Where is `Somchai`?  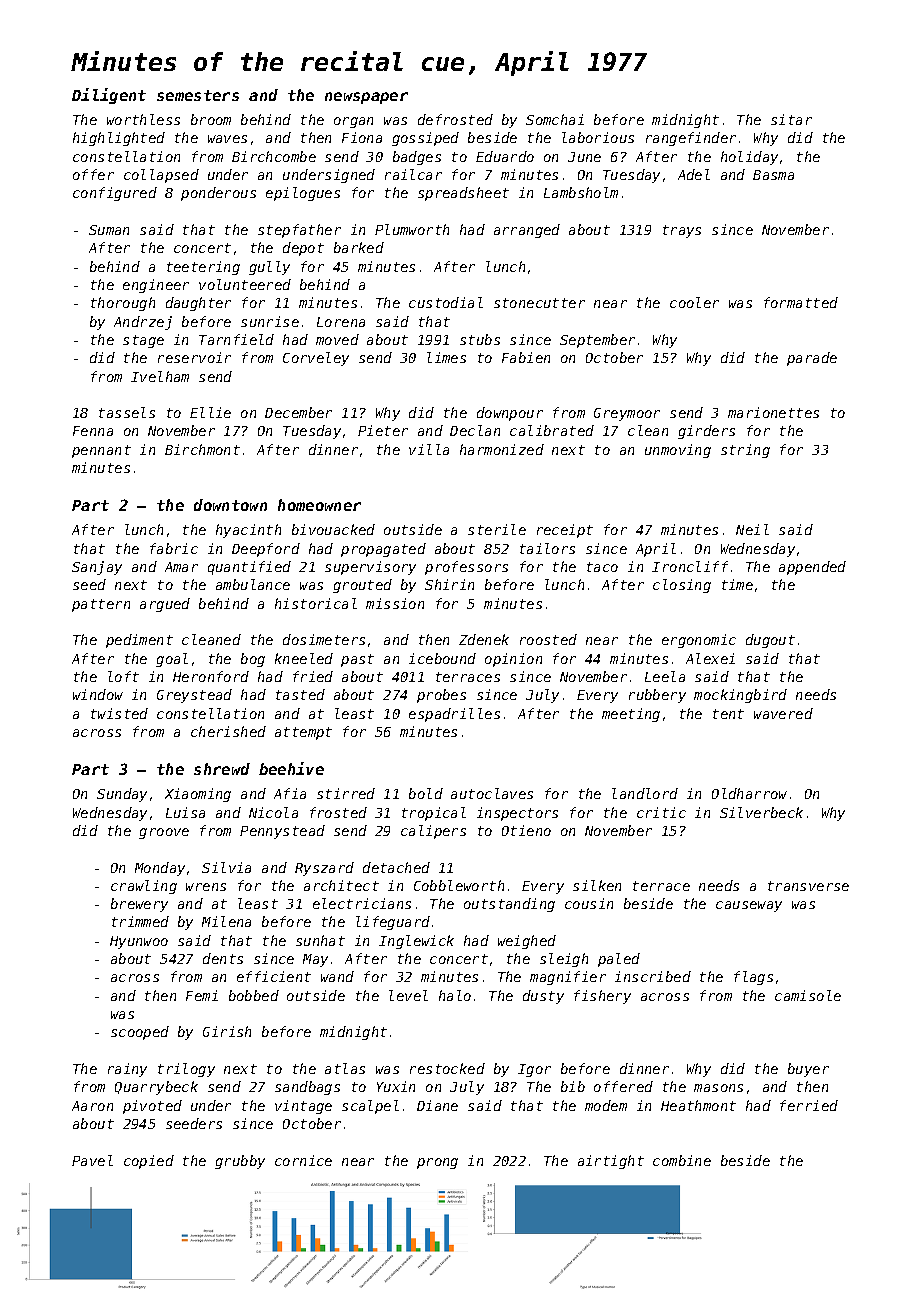 Somchai is located at coordinates (555, 119).
